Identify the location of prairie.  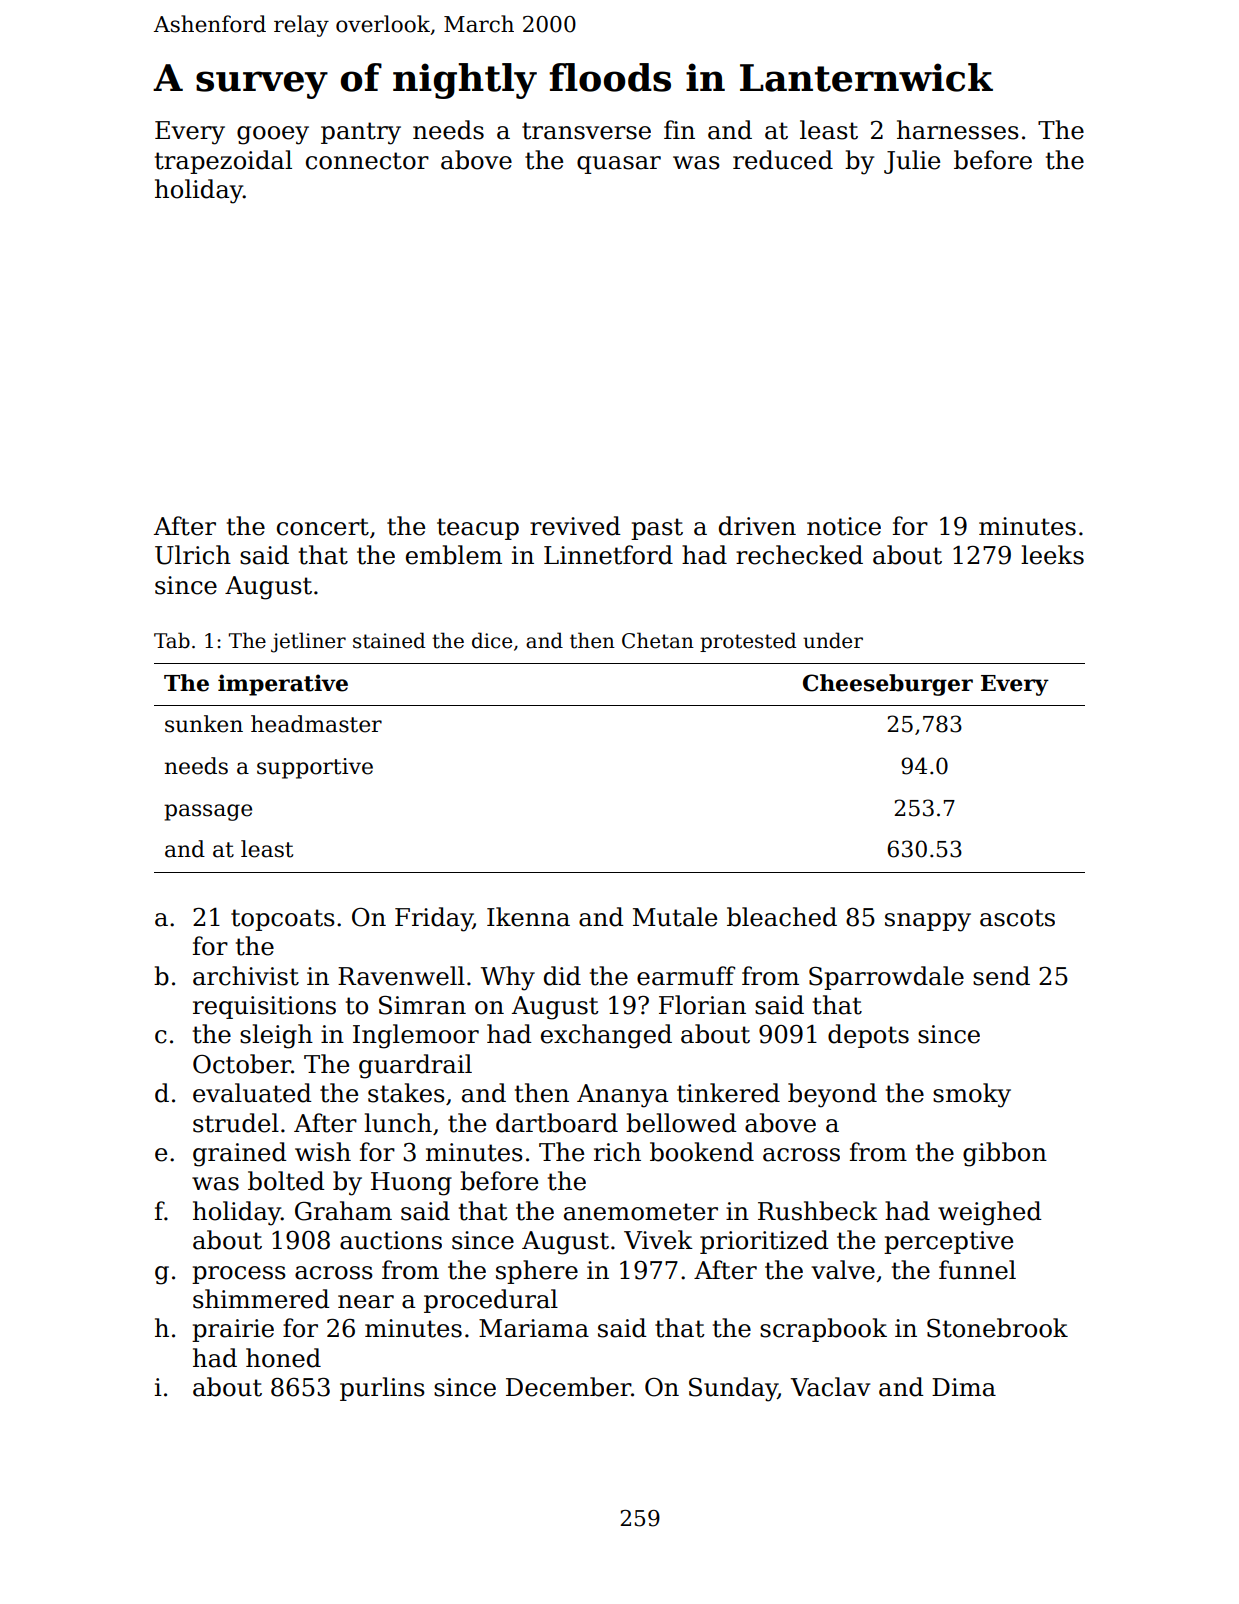
(233, 1330).
